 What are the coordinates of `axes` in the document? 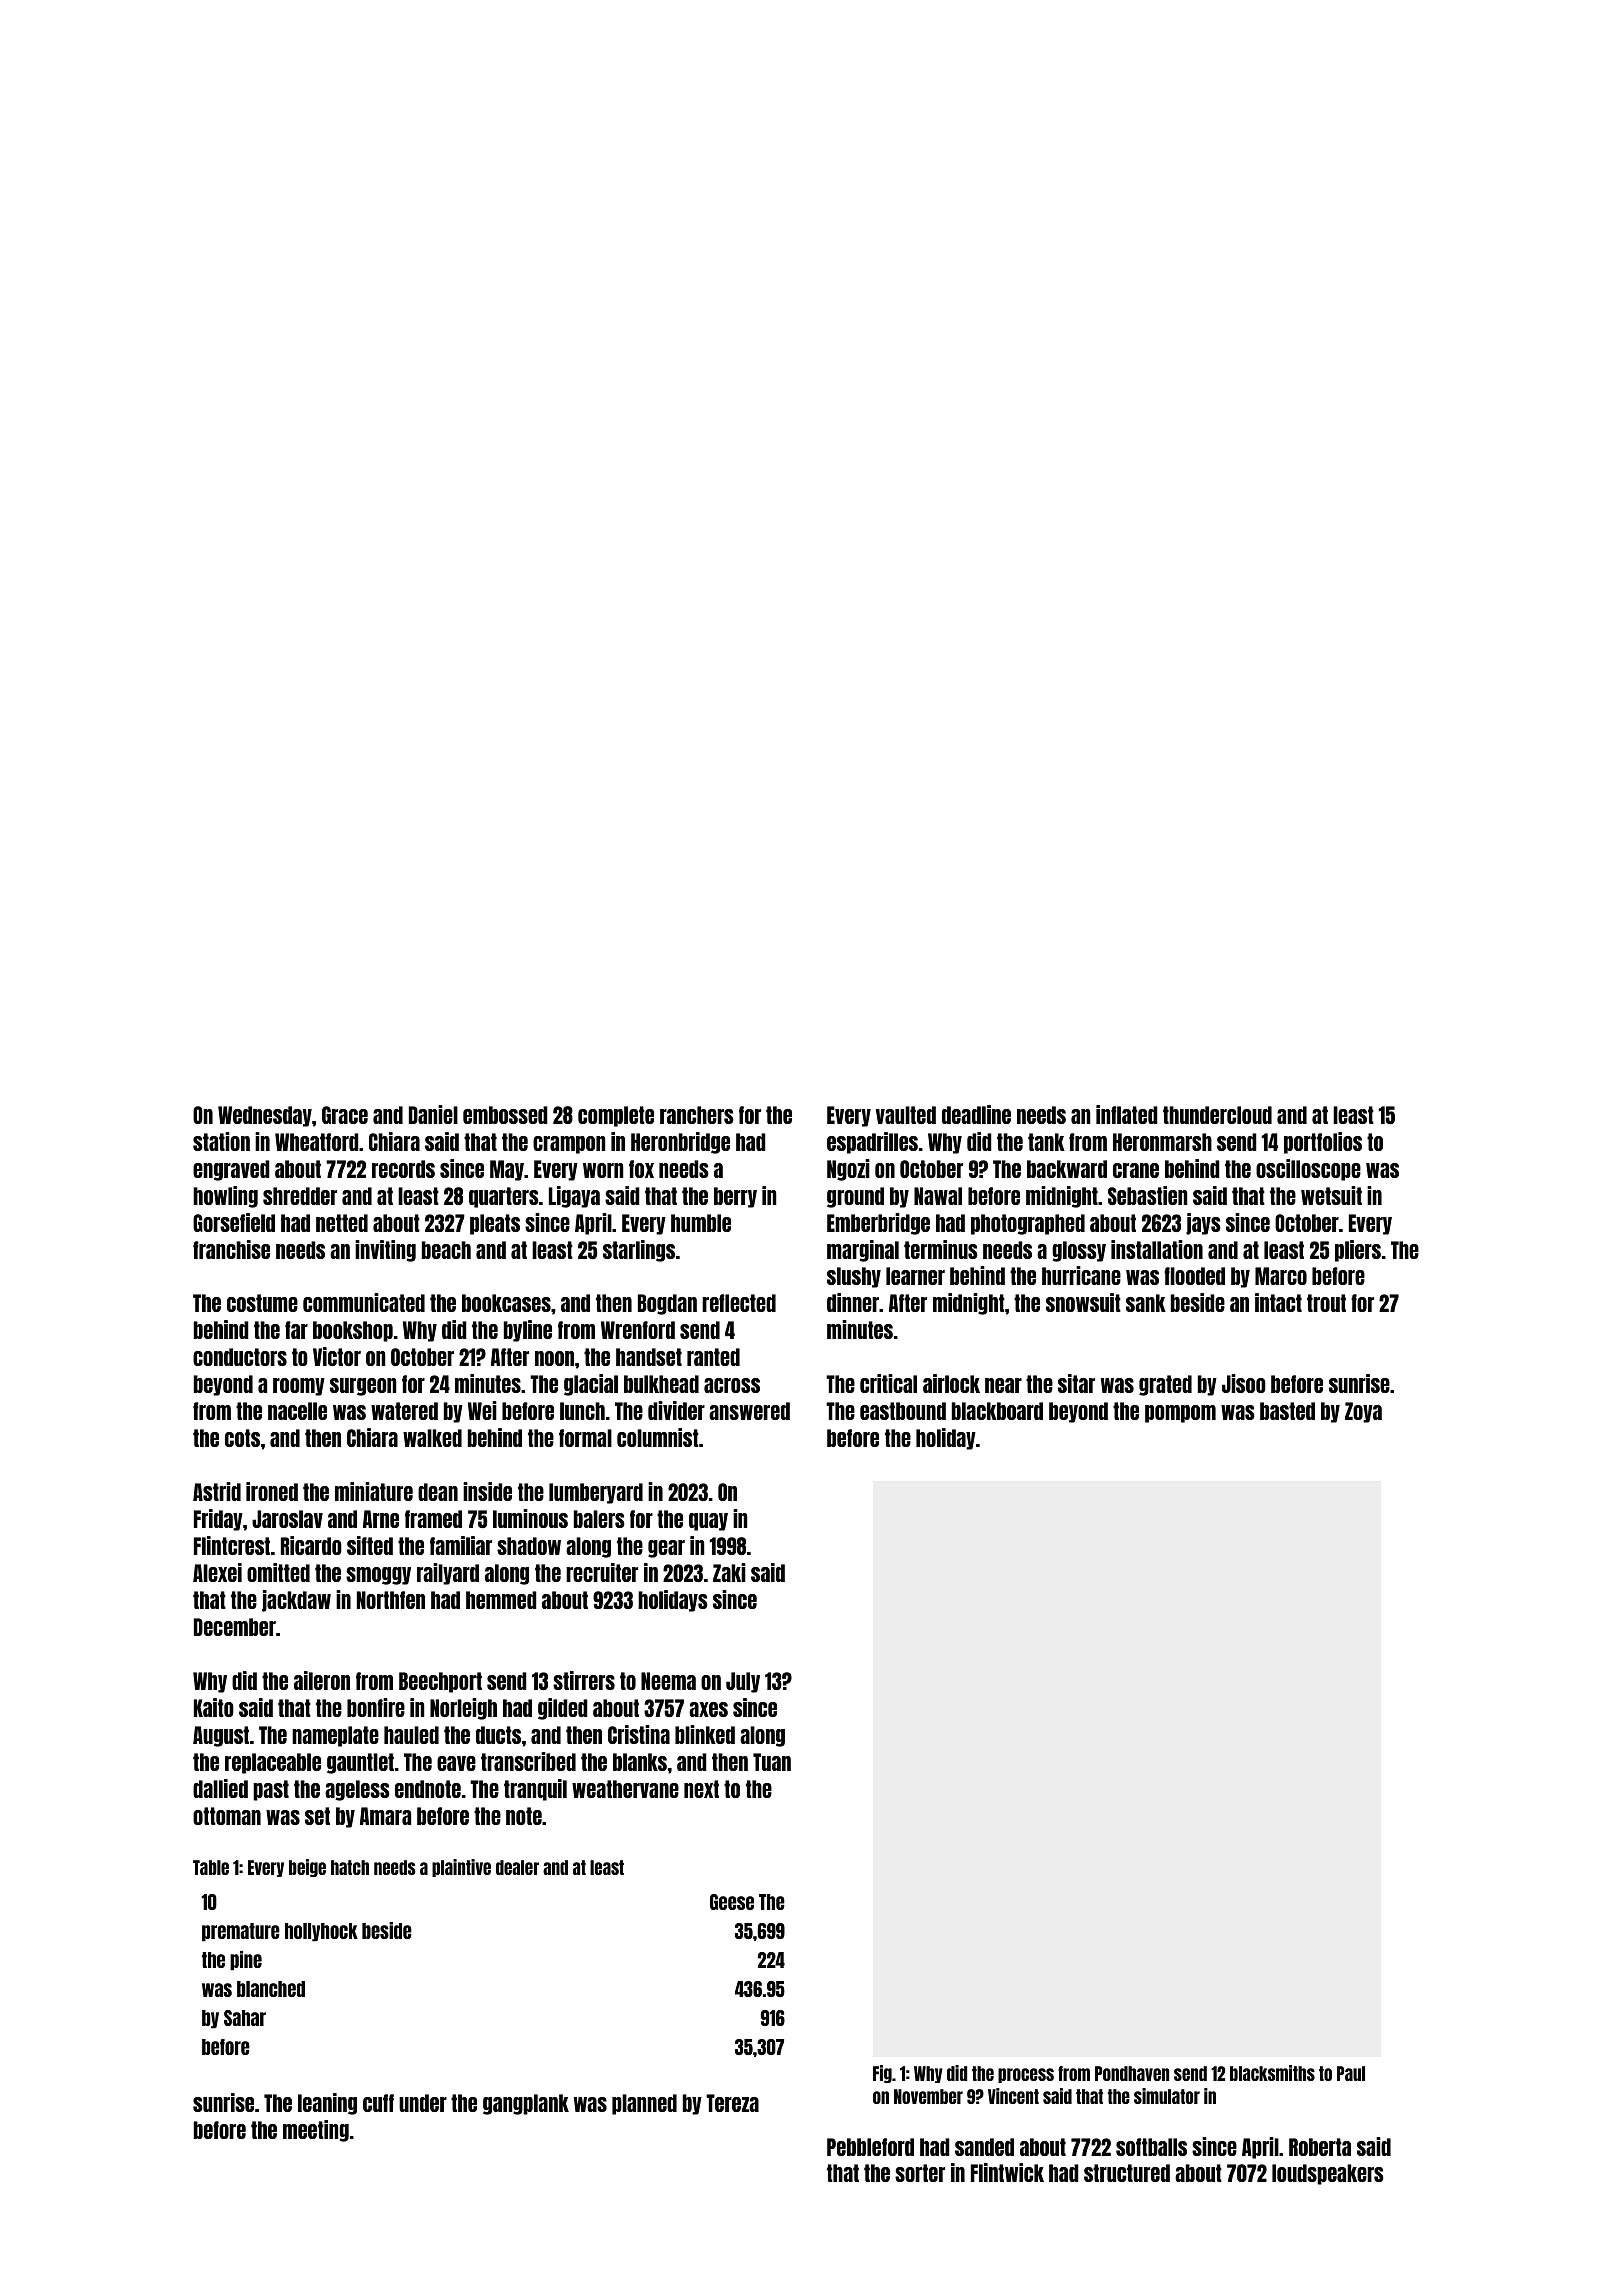 It's located at (708, 1709).
